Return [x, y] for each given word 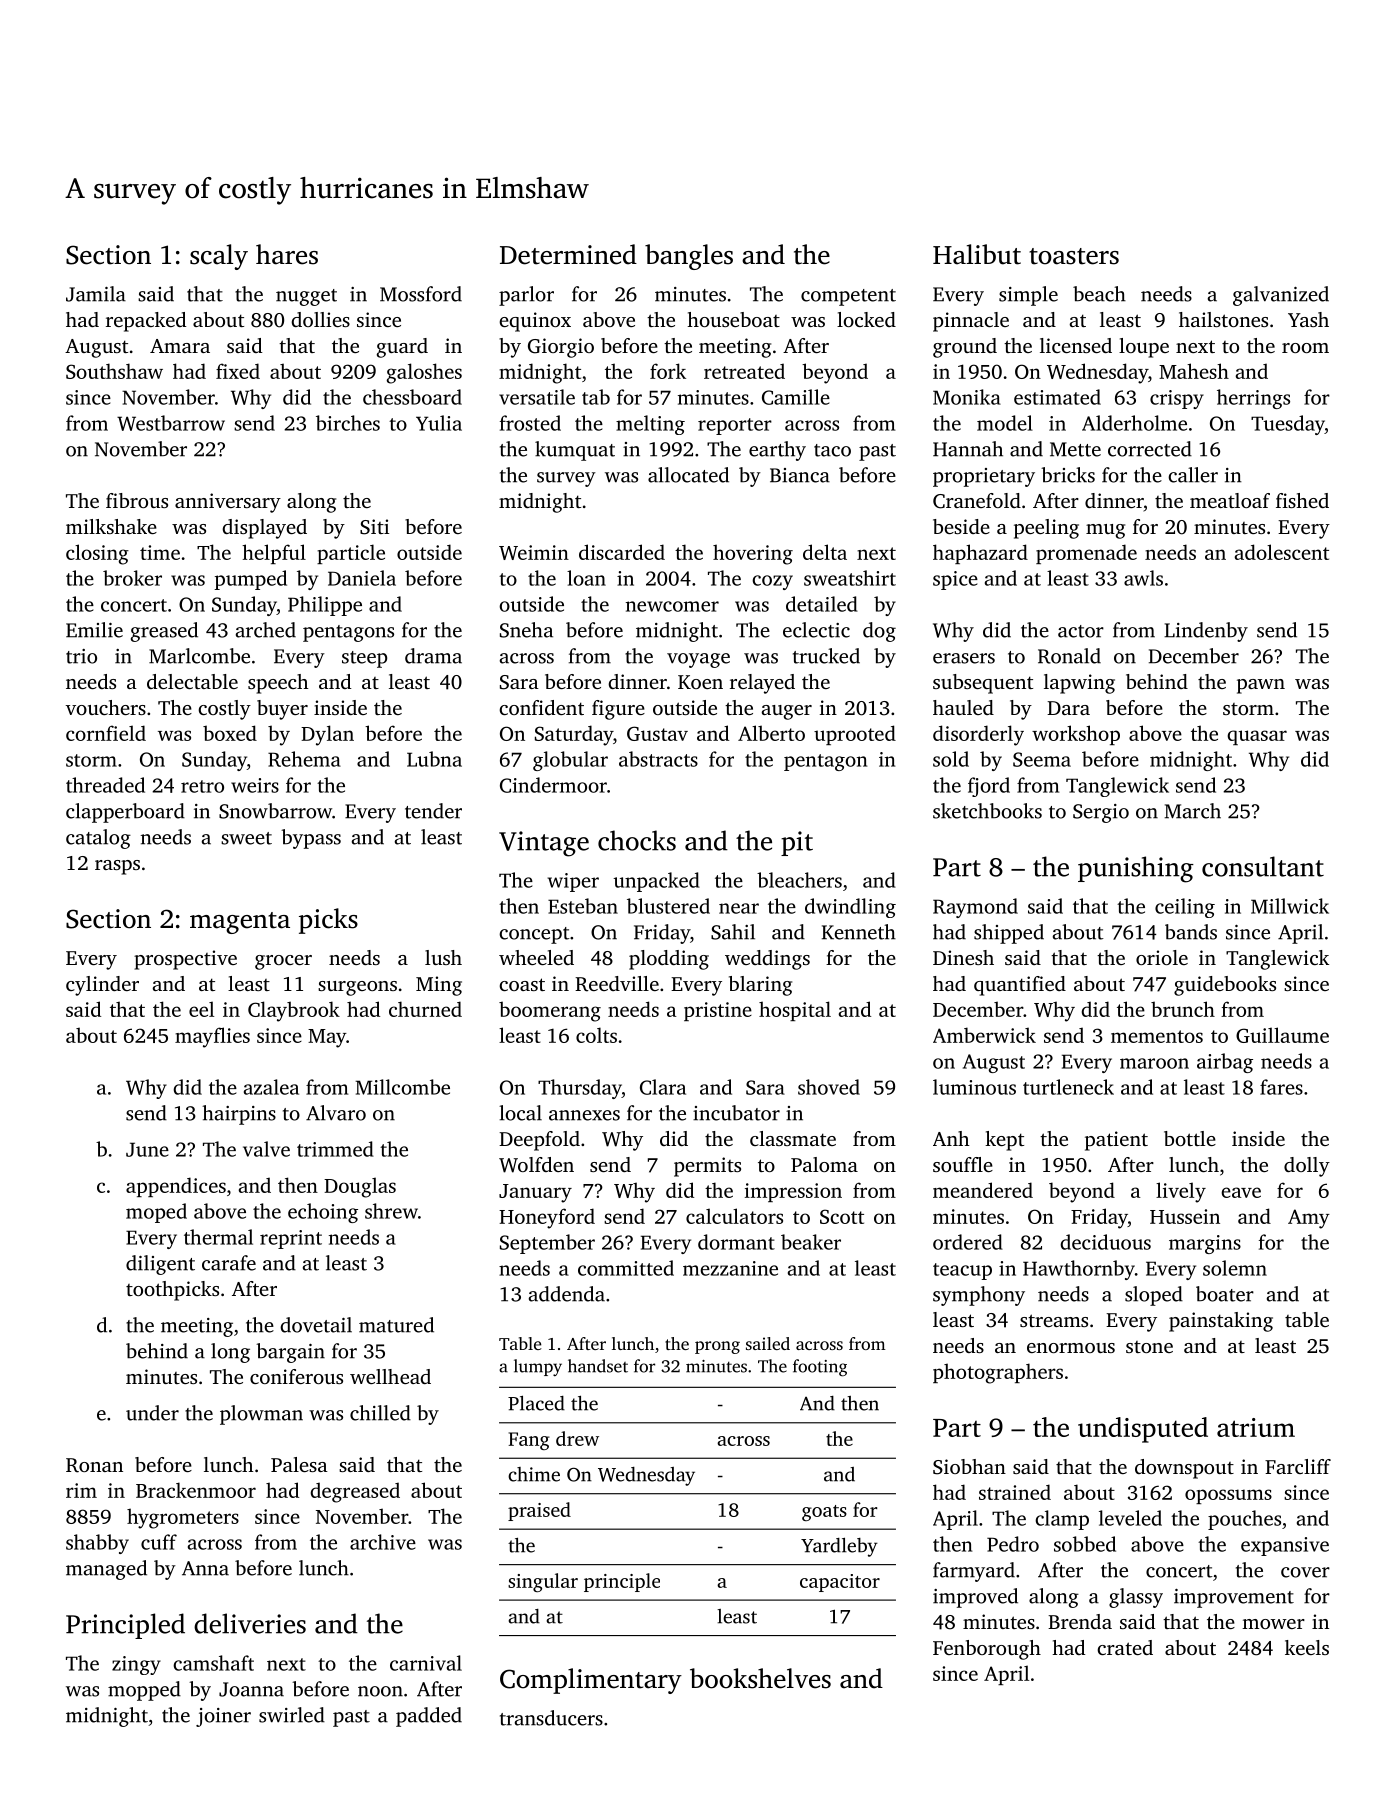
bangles [689, 257]
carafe [229, 1263]
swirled [292, 1715]
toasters [1074, 256]
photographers [998, 1373]
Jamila [96, 294]
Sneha [526, 630]
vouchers [106, 707]
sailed [768, 1343]
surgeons [357, 988]
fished [1302, 500]
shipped [1009, 934]
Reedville [617, 984]
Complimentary [591, 1681]
